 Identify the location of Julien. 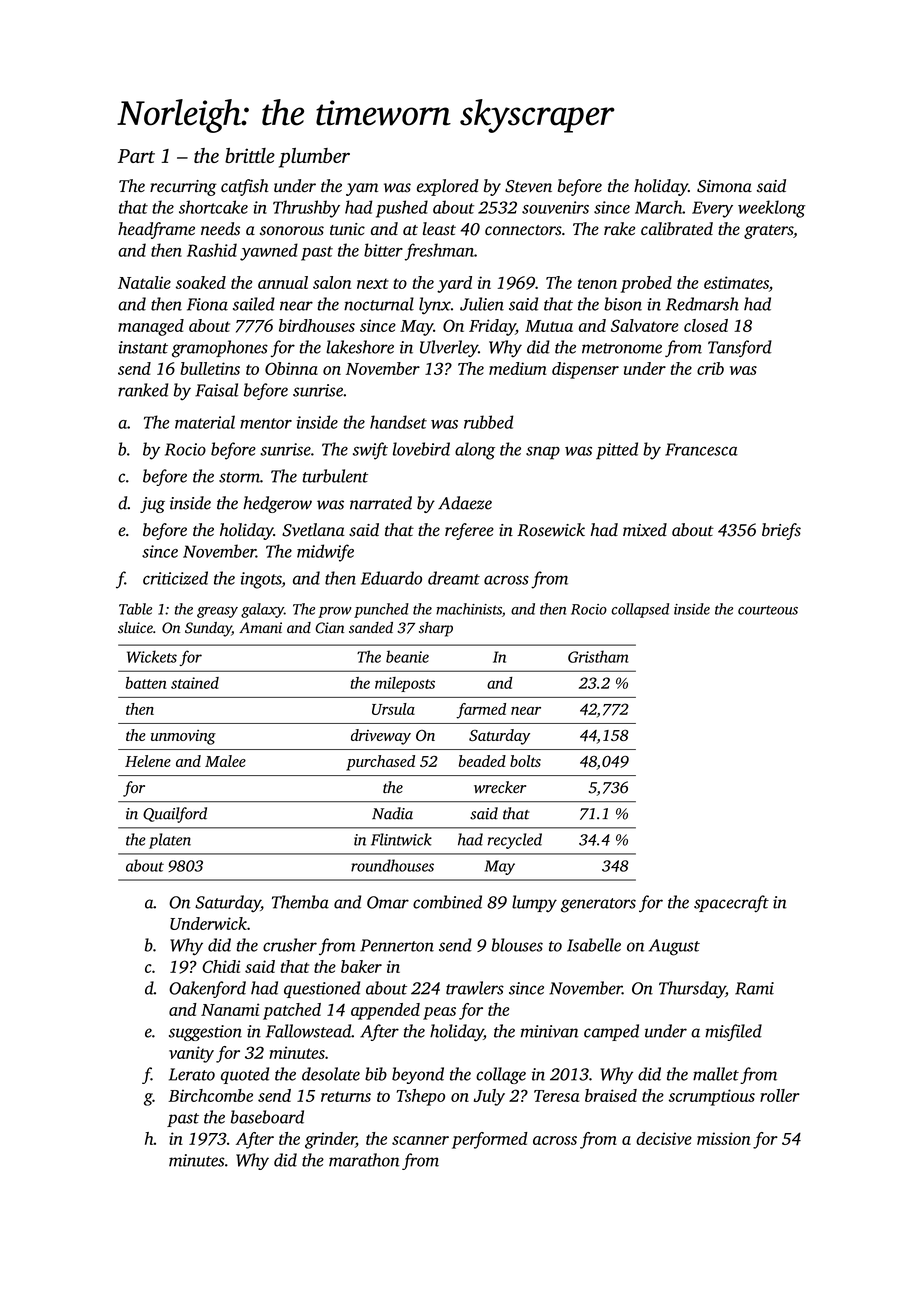
(482, 304).
